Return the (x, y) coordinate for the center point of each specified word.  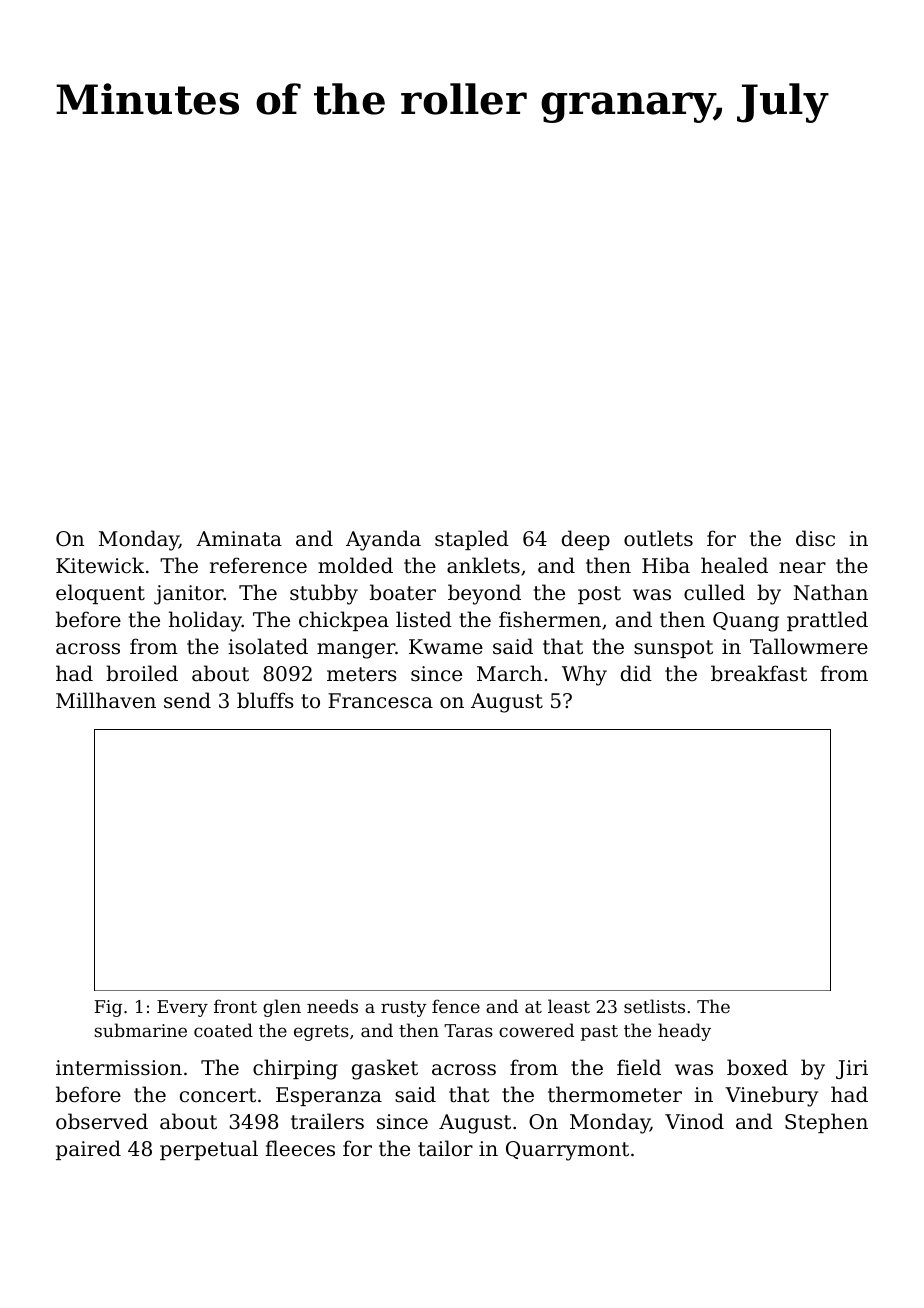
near (802, 568)
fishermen (550, 619)
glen (282, 1008)
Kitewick (100, 565)
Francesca (380, 701)
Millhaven (106, 700)
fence (456, 1006)
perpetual (209, 1150)
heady (684, 1032)
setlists (654, 1006)
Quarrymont (567, 1151)
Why (584, 675)
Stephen (826, 1123)
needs (332, 1006)
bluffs (265, 700)
